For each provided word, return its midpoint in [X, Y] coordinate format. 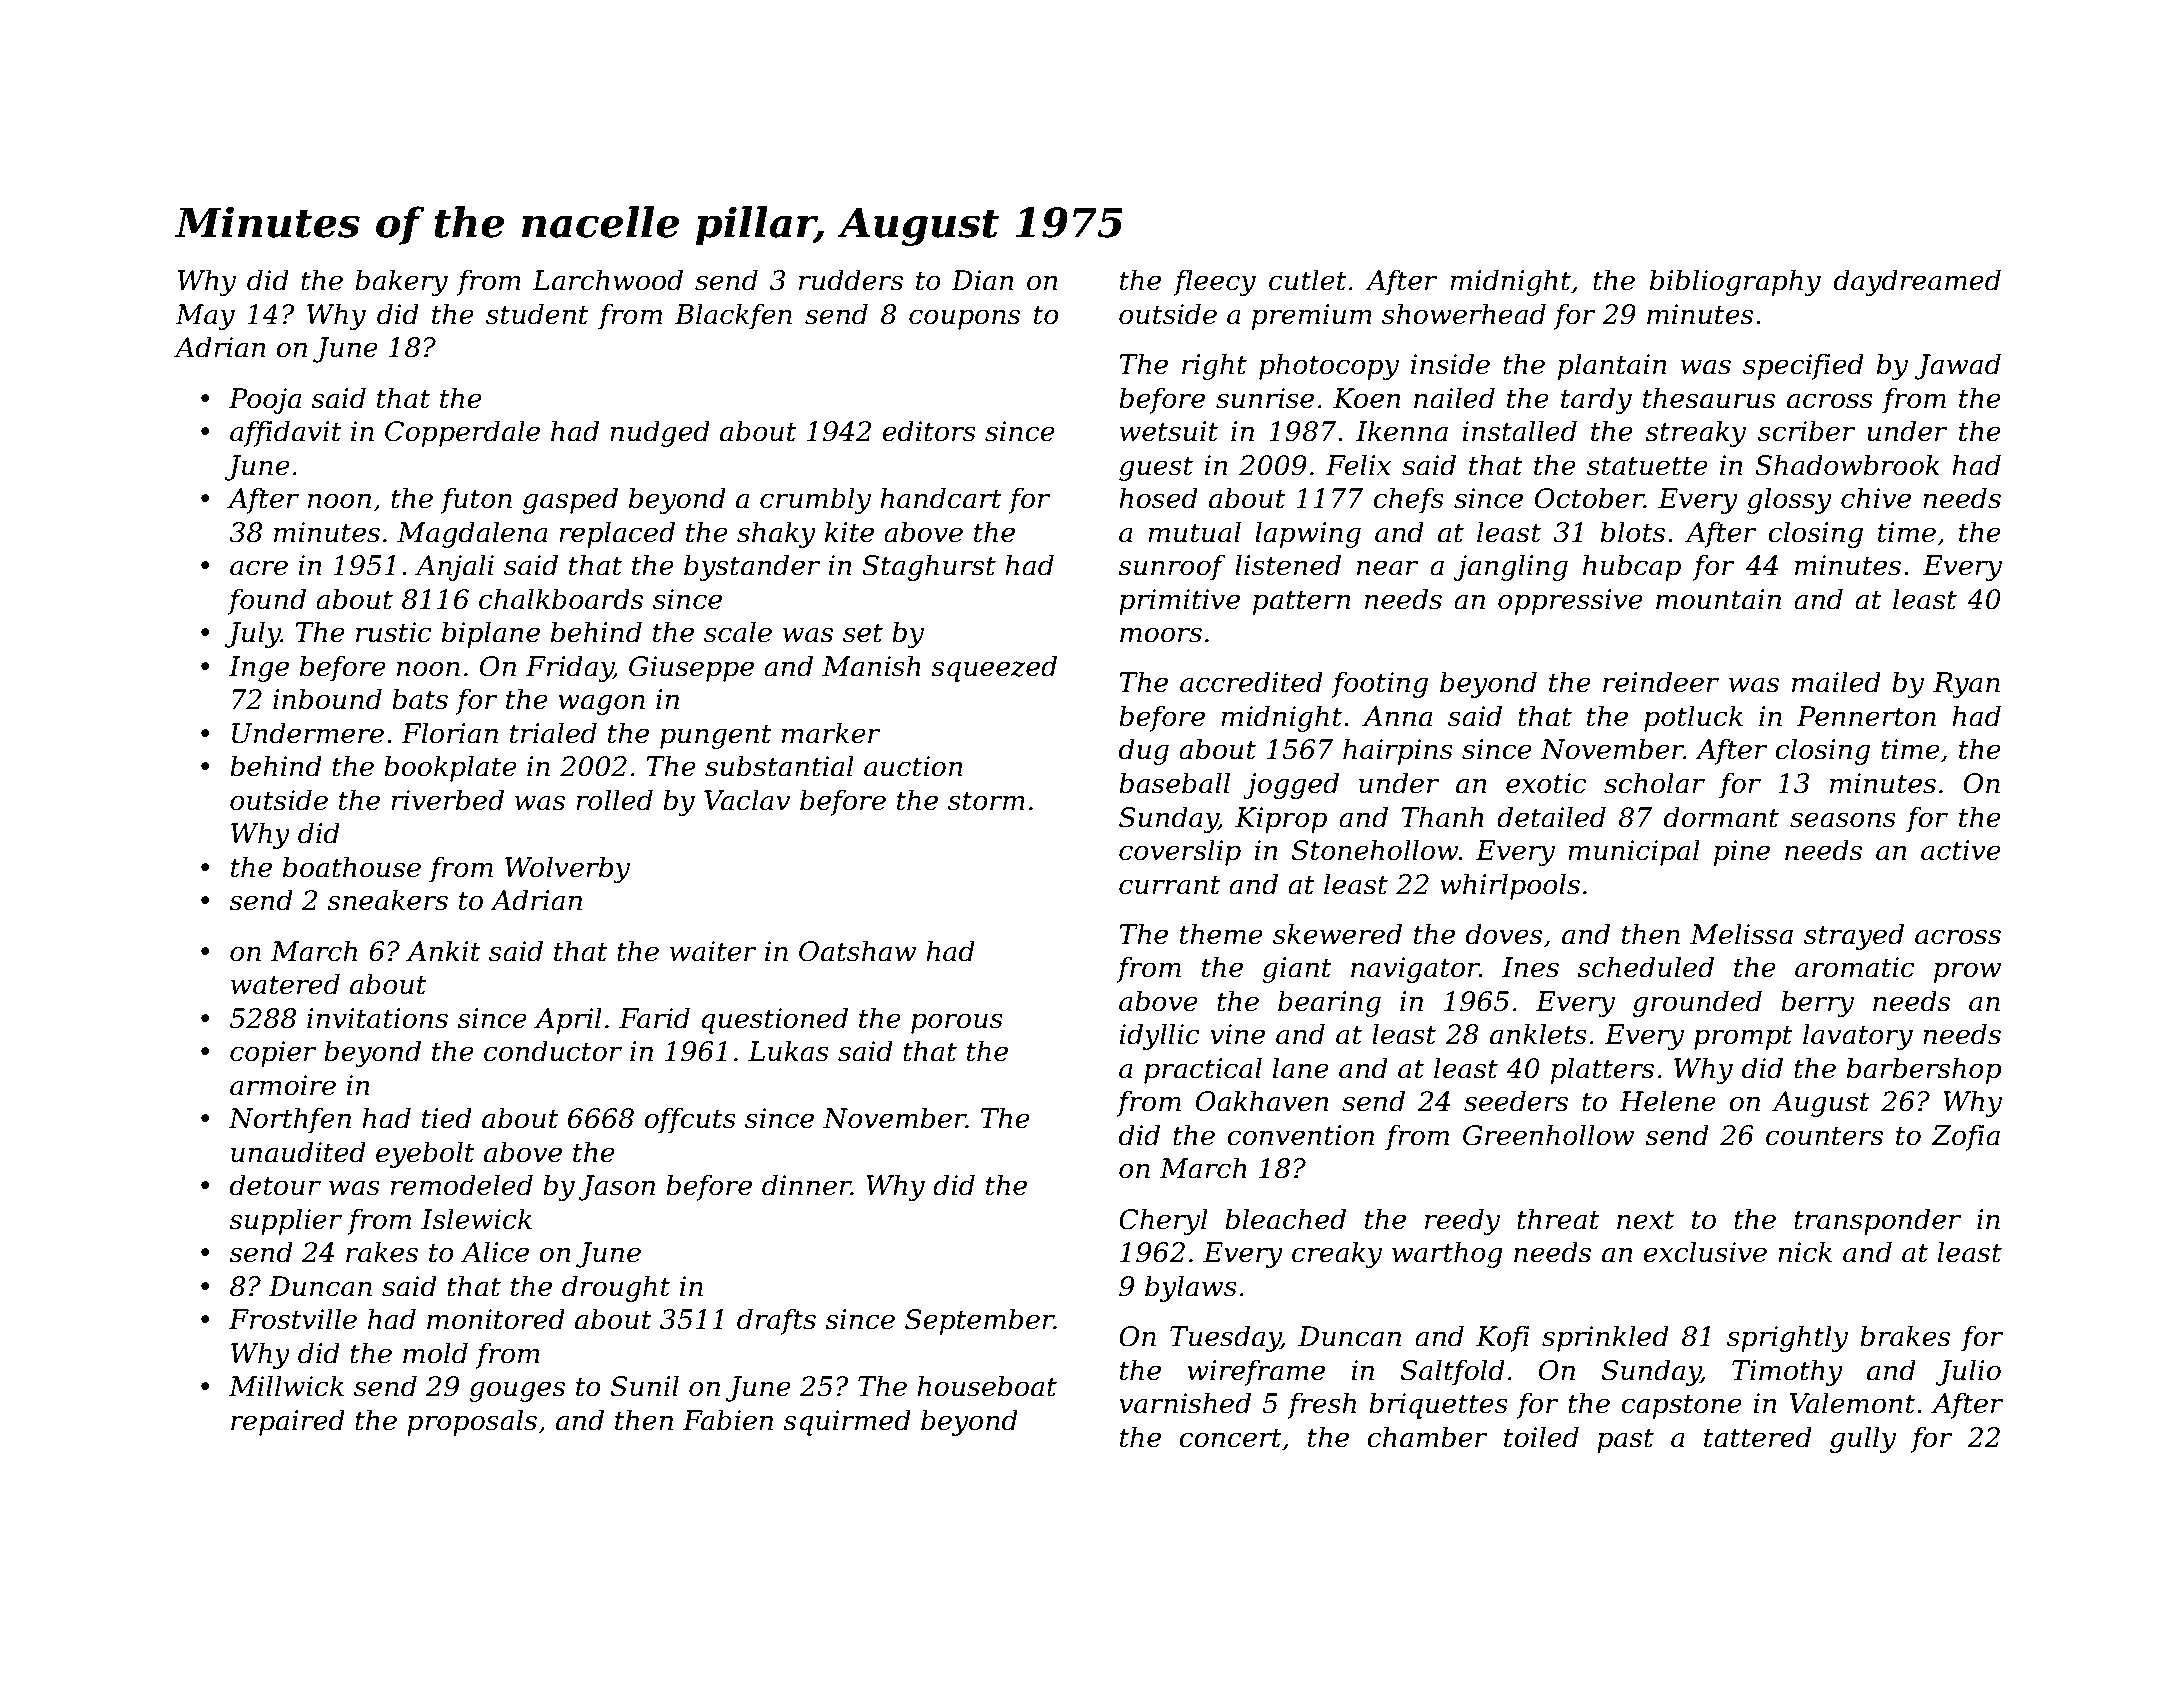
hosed [1158, 498]
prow [1967, 972]
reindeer [1661, 682]
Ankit [443, 951]
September [979, 1321]
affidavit [286, 433]
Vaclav [747, 800]
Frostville [293, 1319]
